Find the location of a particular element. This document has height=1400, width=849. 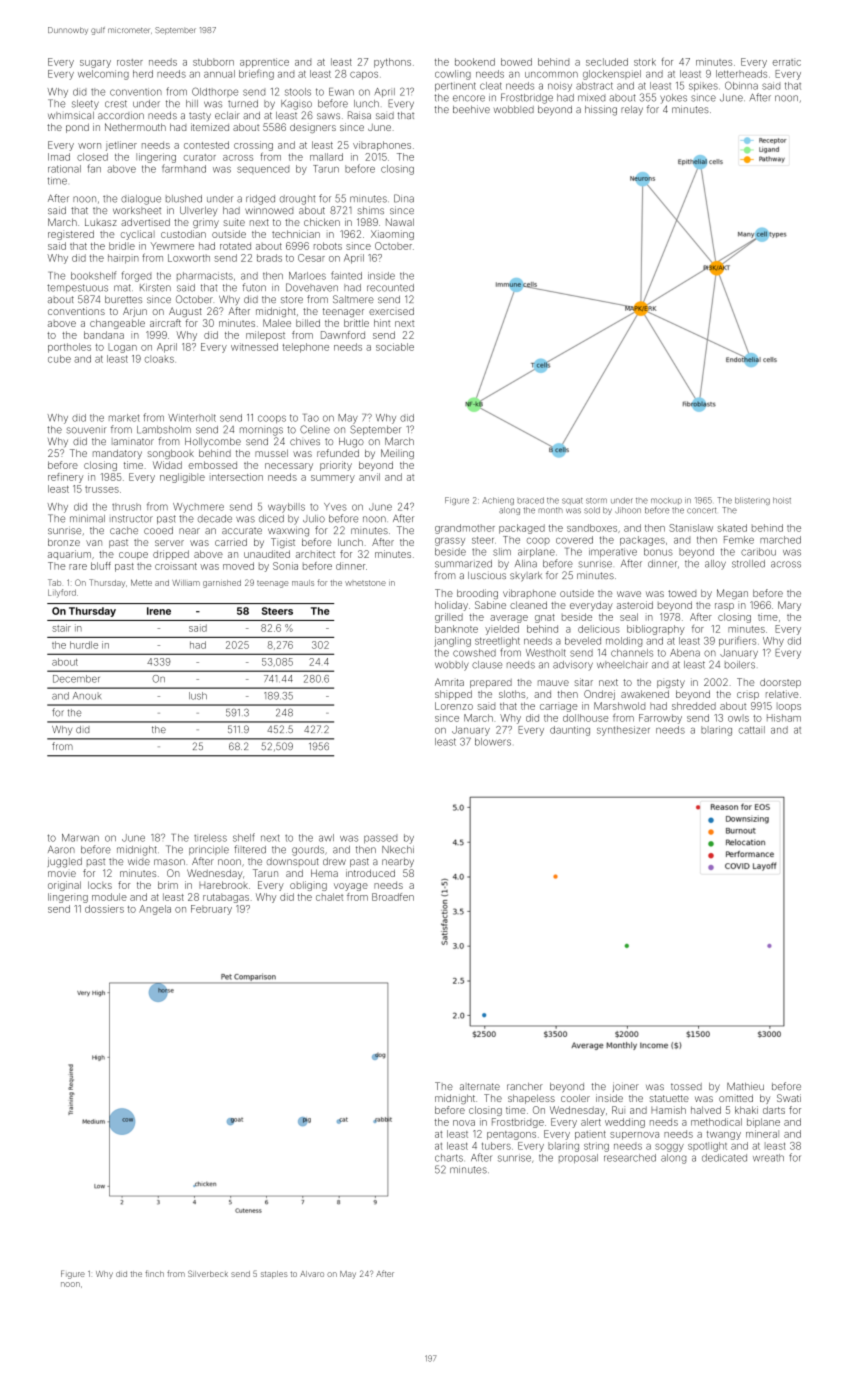

tubers is located at coordinates (496, 1146).
